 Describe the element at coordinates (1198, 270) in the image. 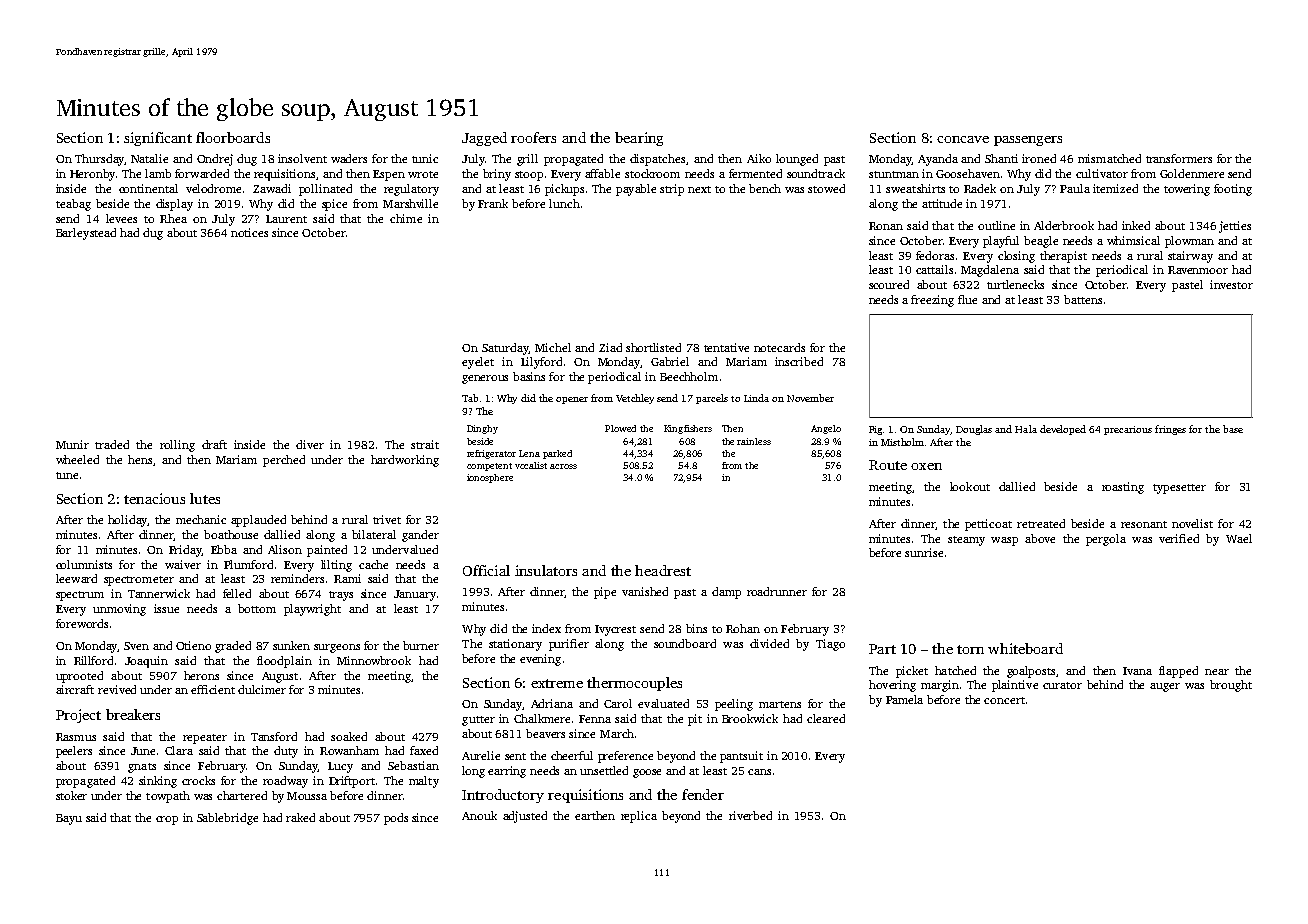

I see `Ravenmoor` at that location.
